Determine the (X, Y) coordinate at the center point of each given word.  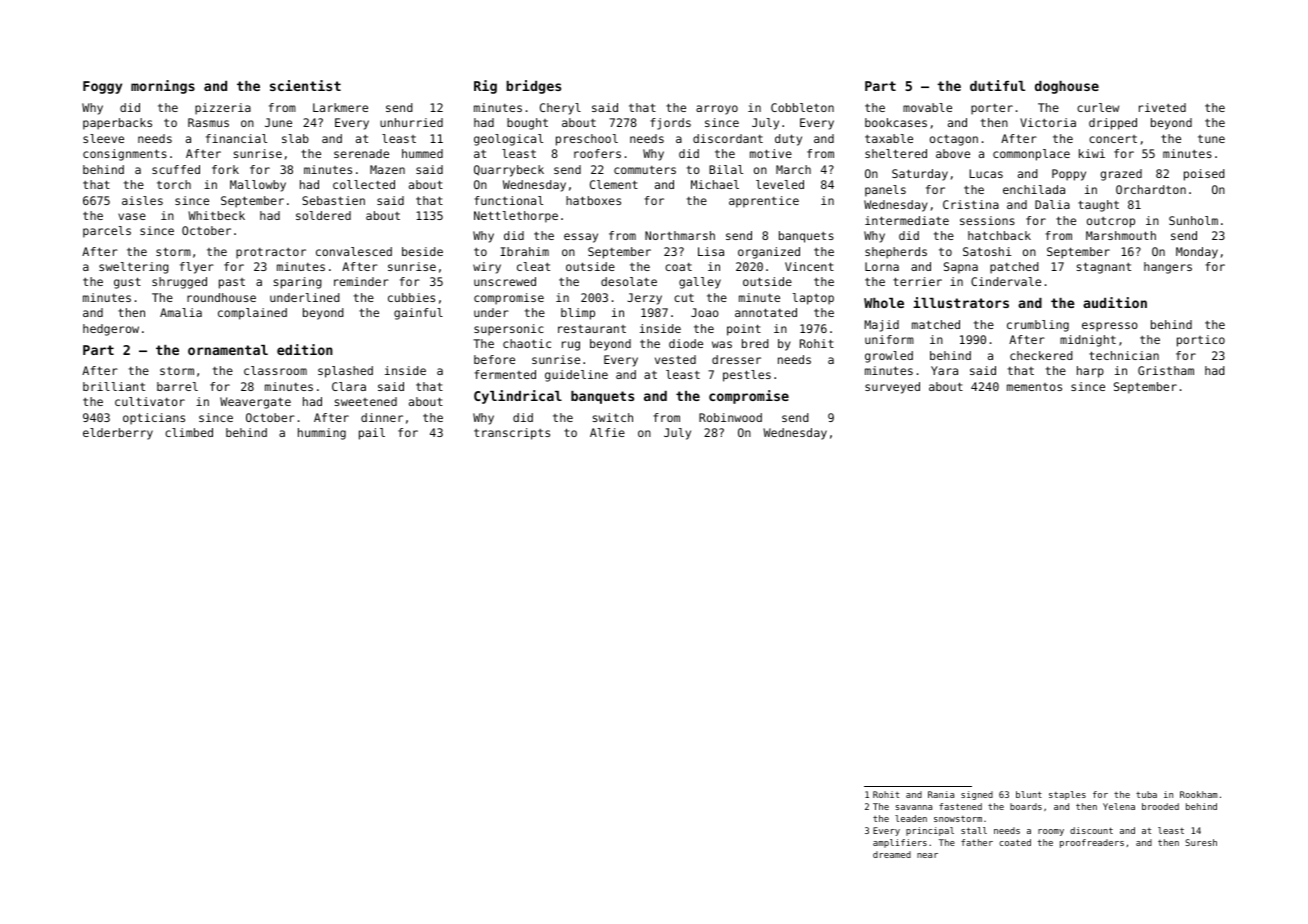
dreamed (892, 854)
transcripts (512, 434)
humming (322, 434)
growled (889, 357)
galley (700, 283)
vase (132, 216)
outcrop (1111, 222)
